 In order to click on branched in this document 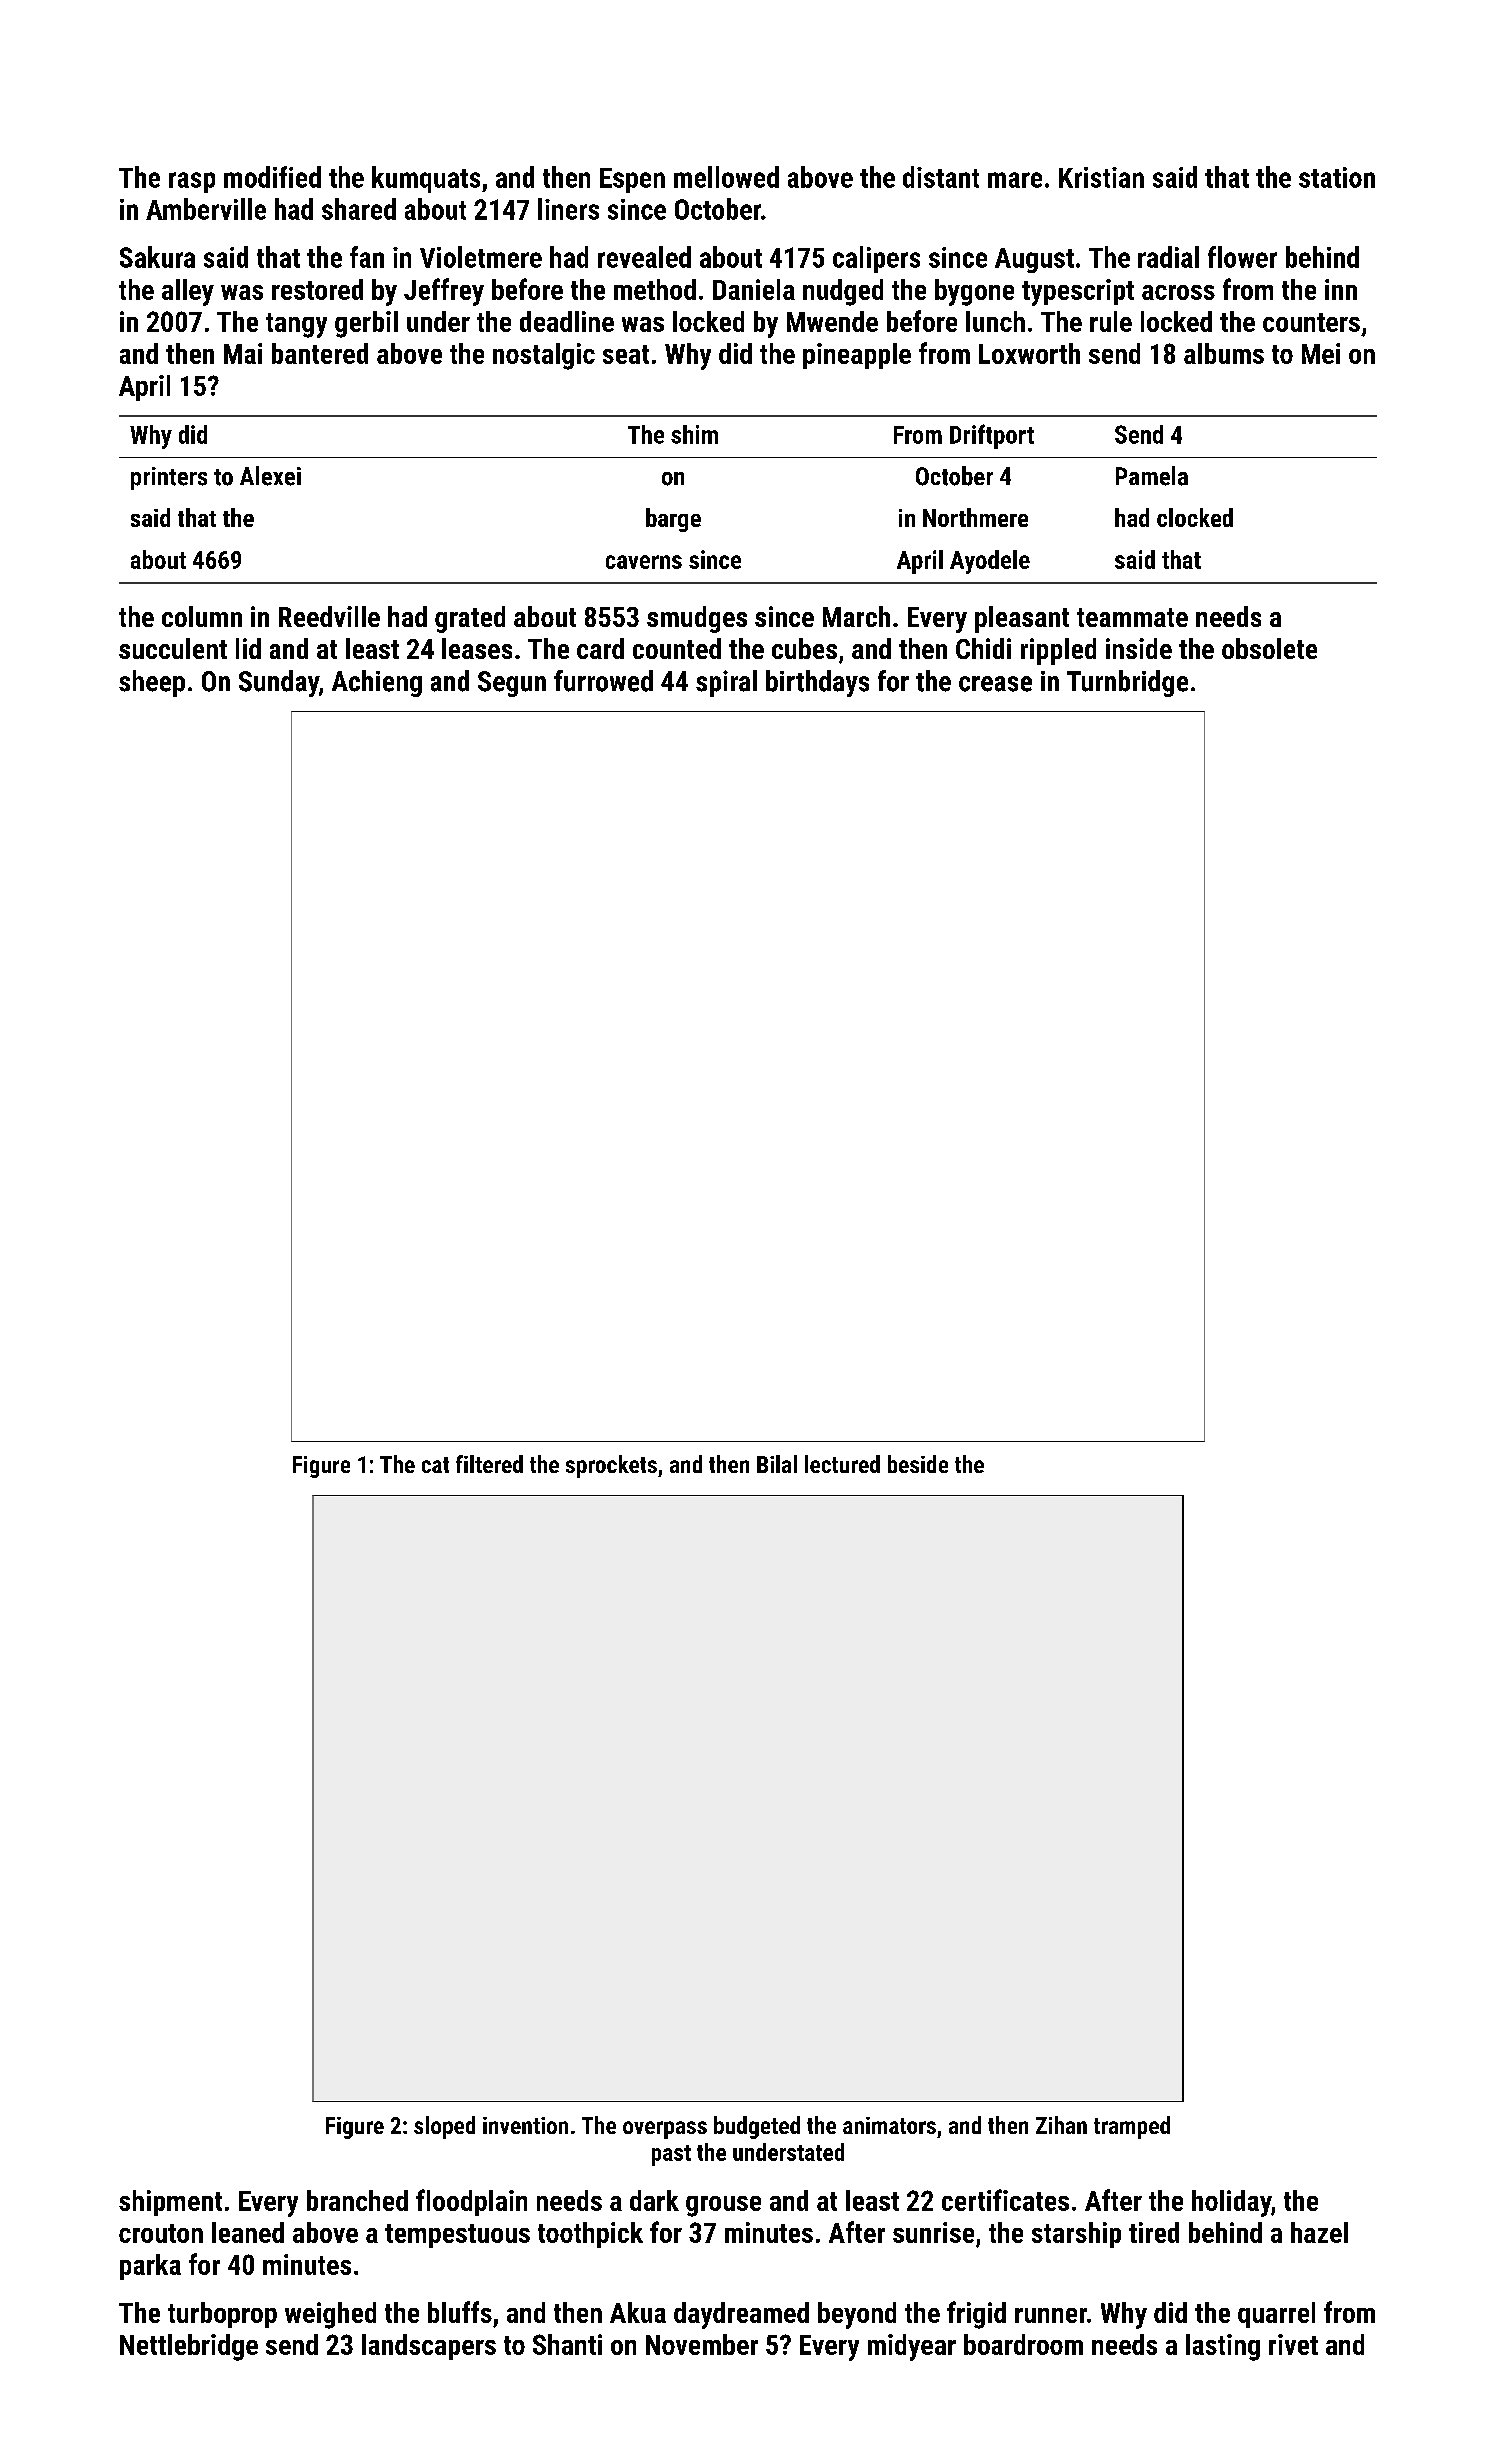, I will do `click(357, 2200)`.
